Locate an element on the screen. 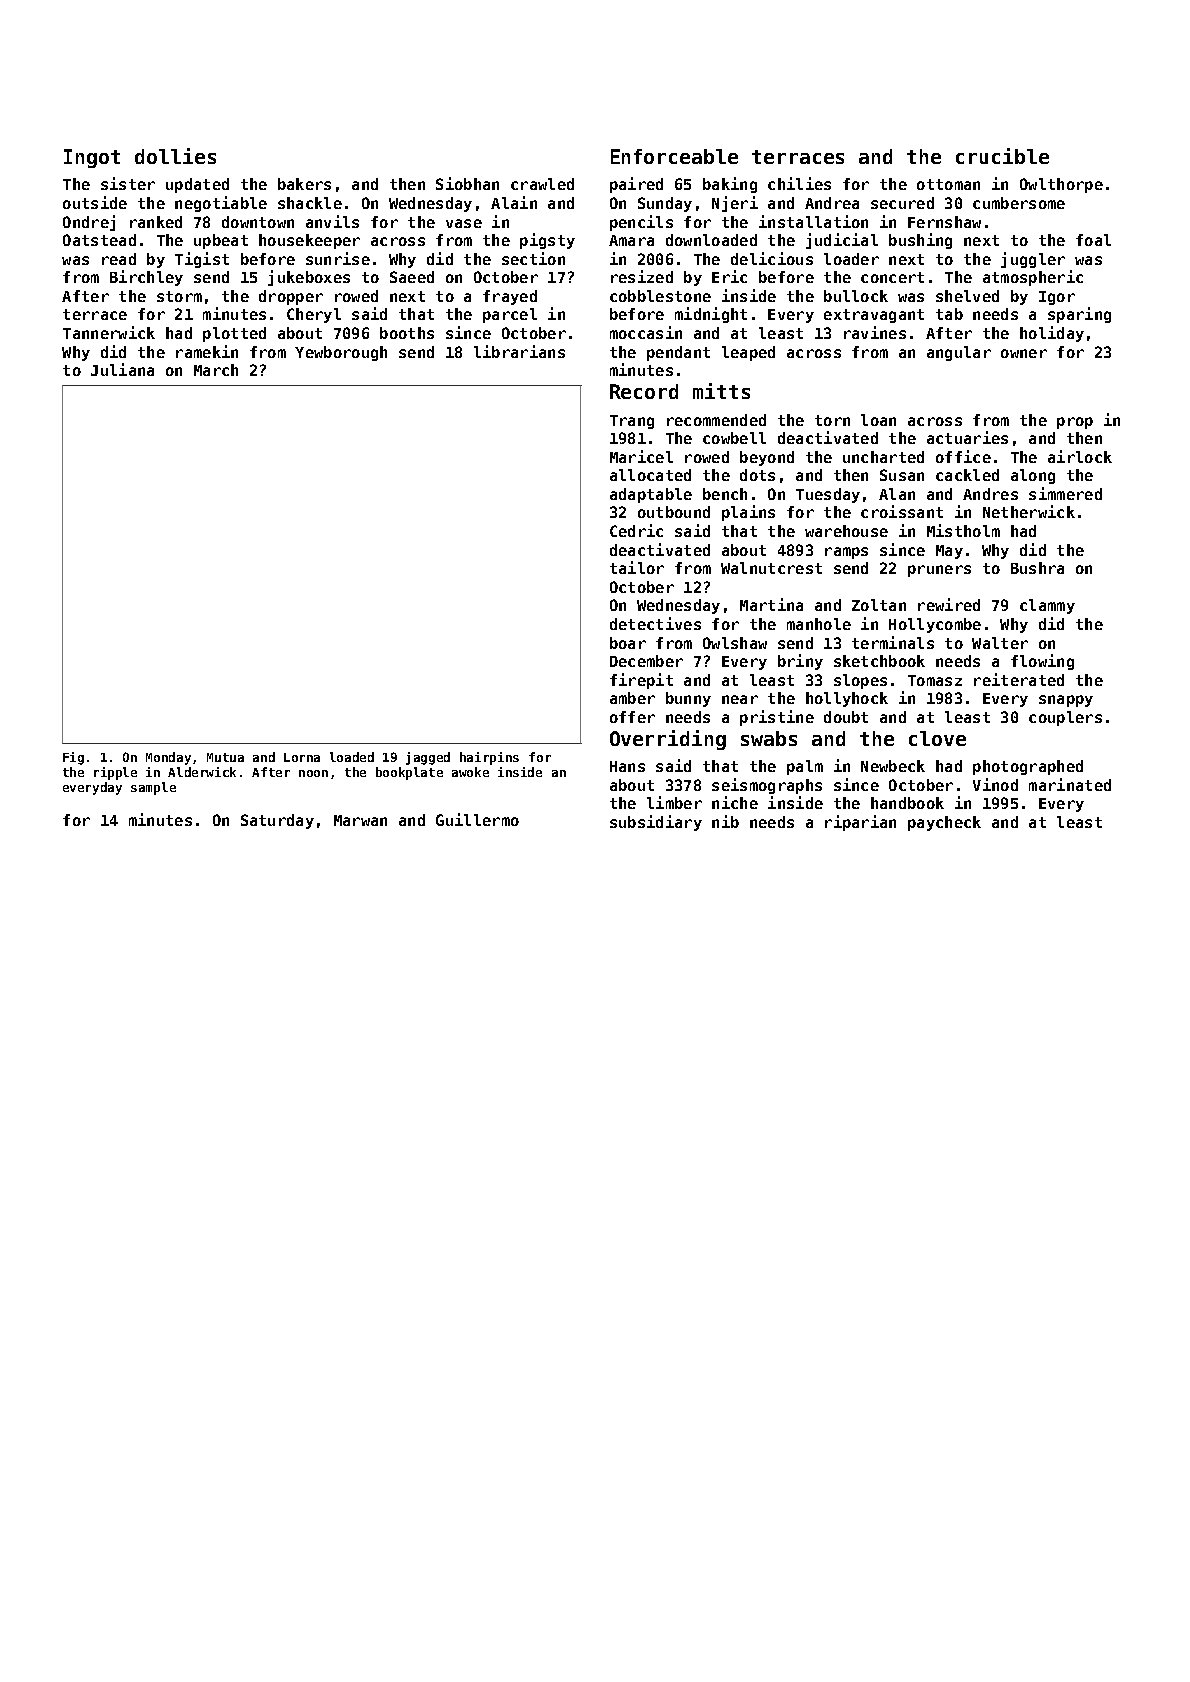  storm is located at coordinates (179, 296).
